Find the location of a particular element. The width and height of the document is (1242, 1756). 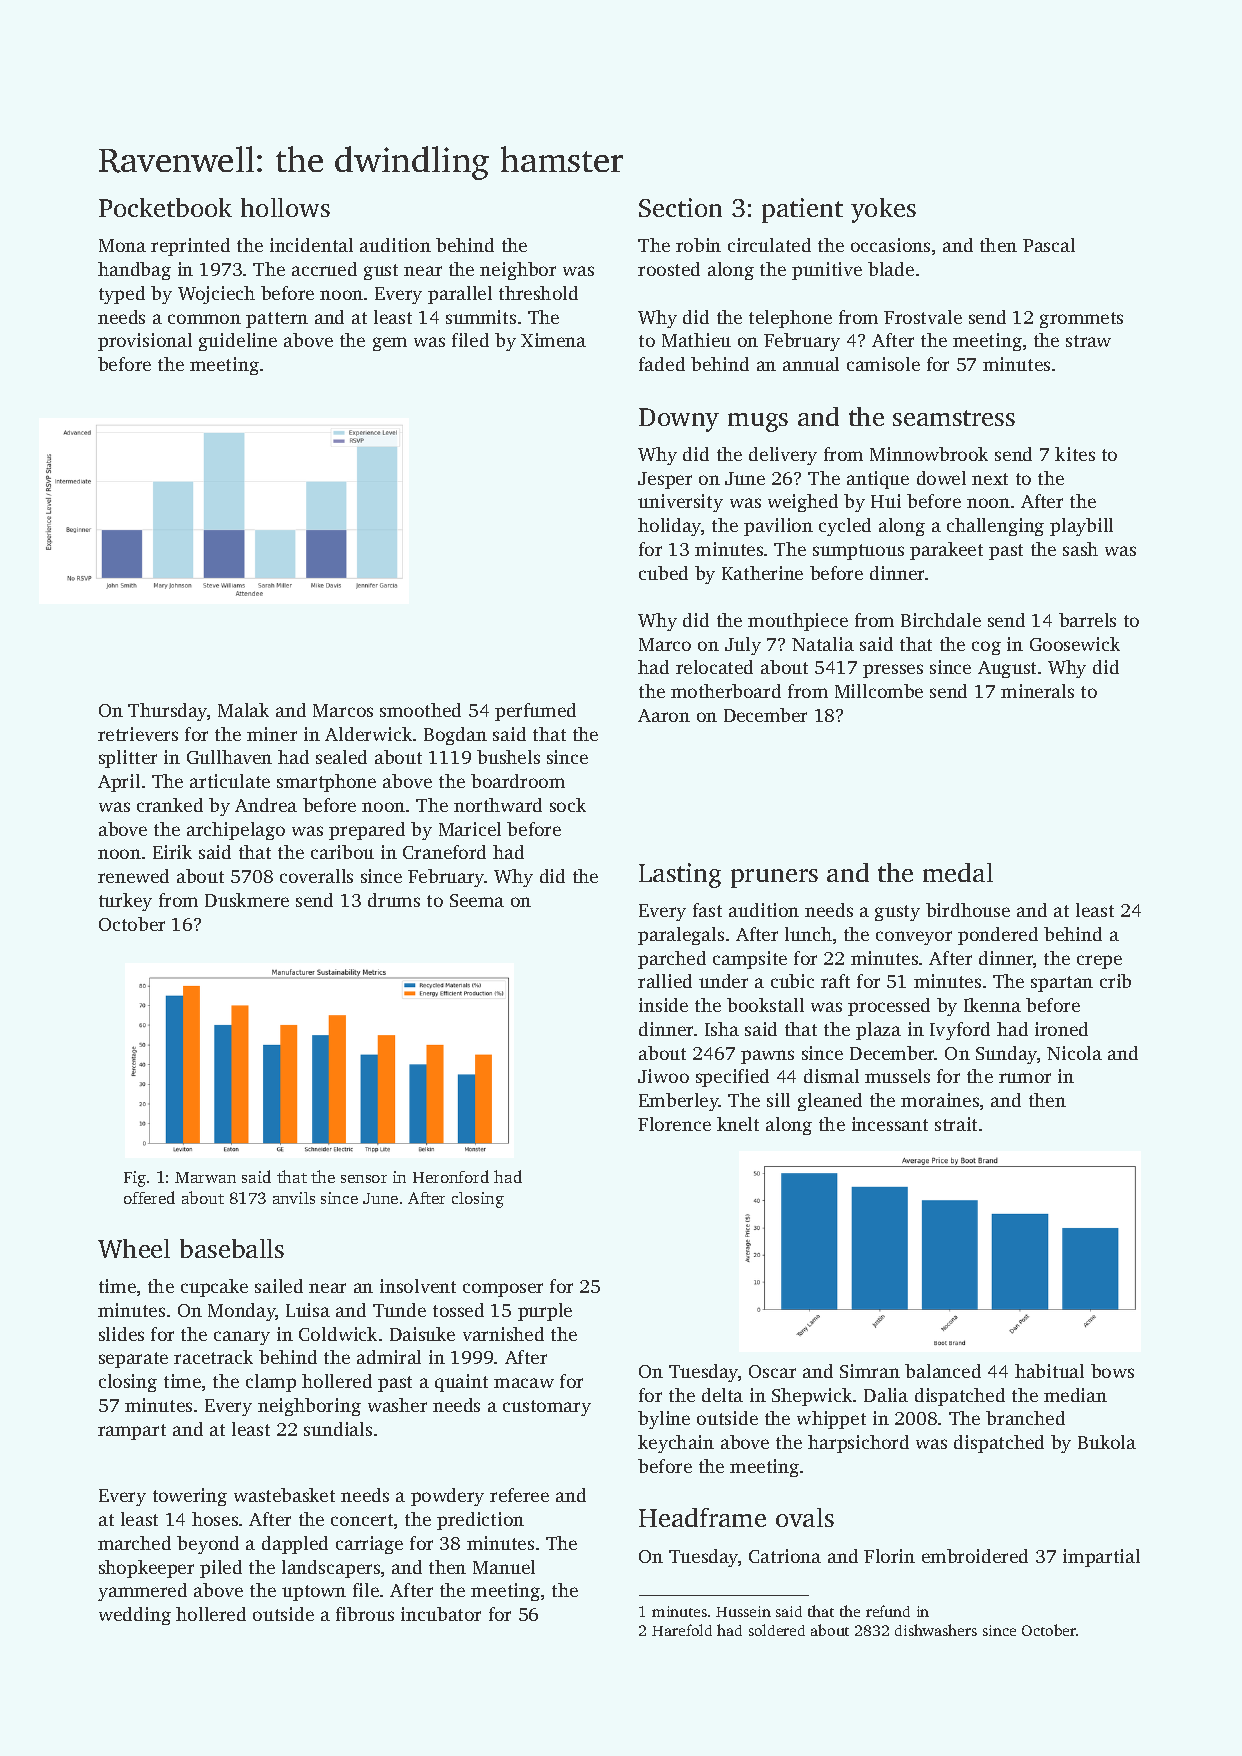

fibrous is located at coordinates (365, 1614).
